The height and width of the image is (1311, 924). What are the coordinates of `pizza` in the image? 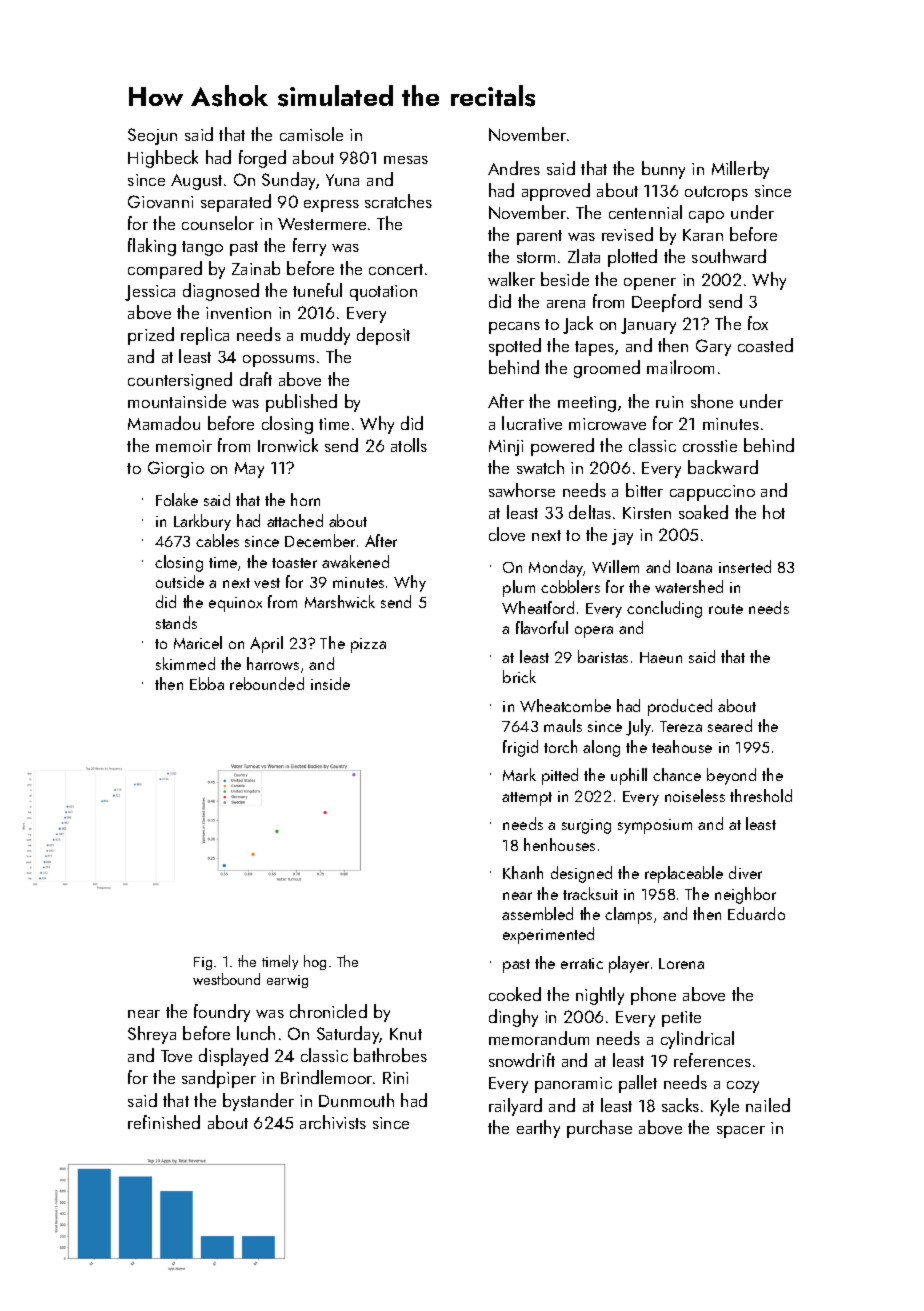 It's located at (368, 645).
